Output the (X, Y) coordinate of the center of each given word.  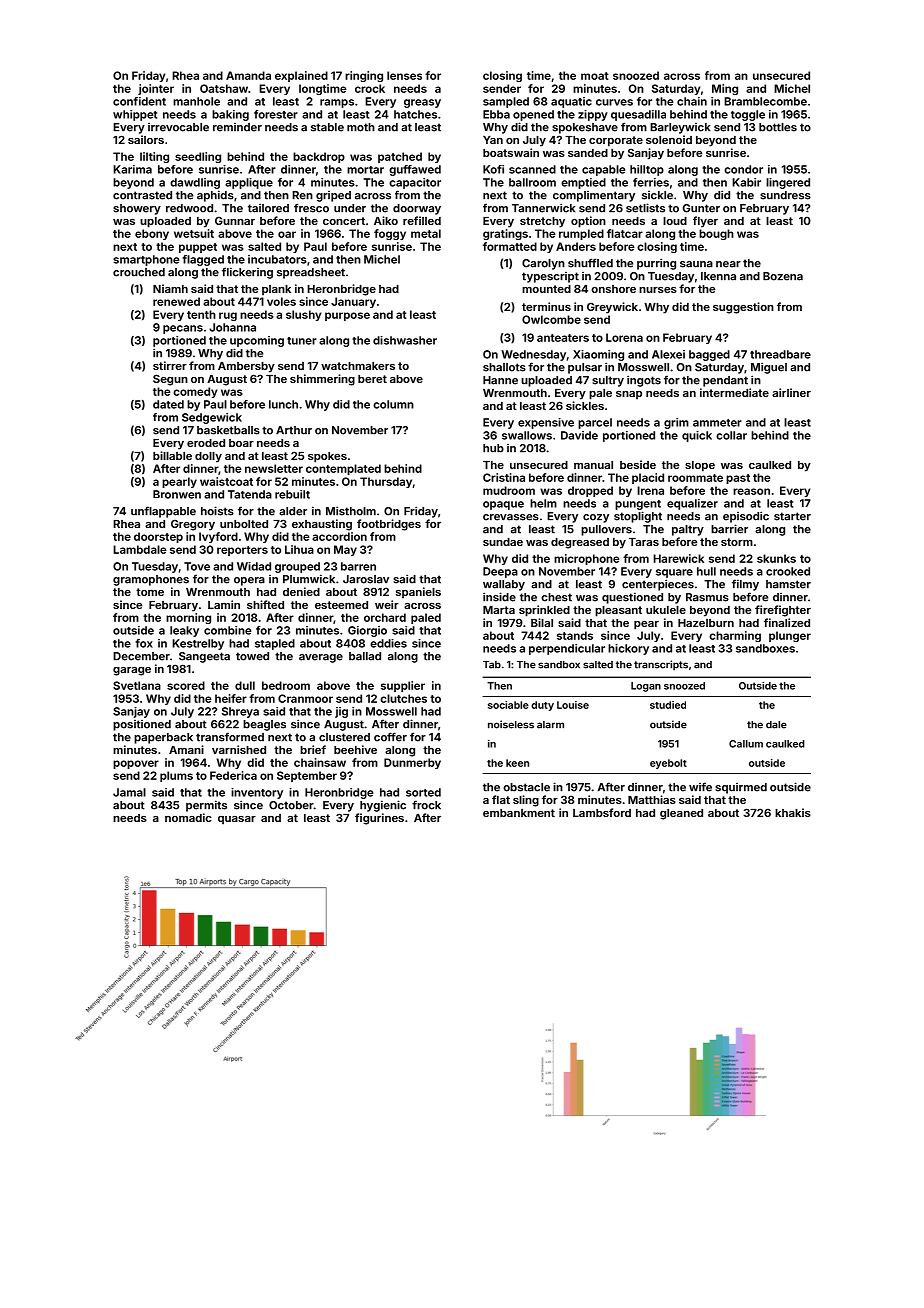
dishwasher (405, 340)
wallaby (504, 585)
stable (327, 127)
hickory (628, 649)
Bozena (783, 276)
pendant (725, 381)
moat (595, 76)
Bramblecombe (765, 101)
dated (168, 404)
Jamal (129, 792)
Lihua (299, 549)
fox (144, 643)
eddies (388, 643)
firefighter (783, 611)
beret (372, 379)
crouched (139, 272)
